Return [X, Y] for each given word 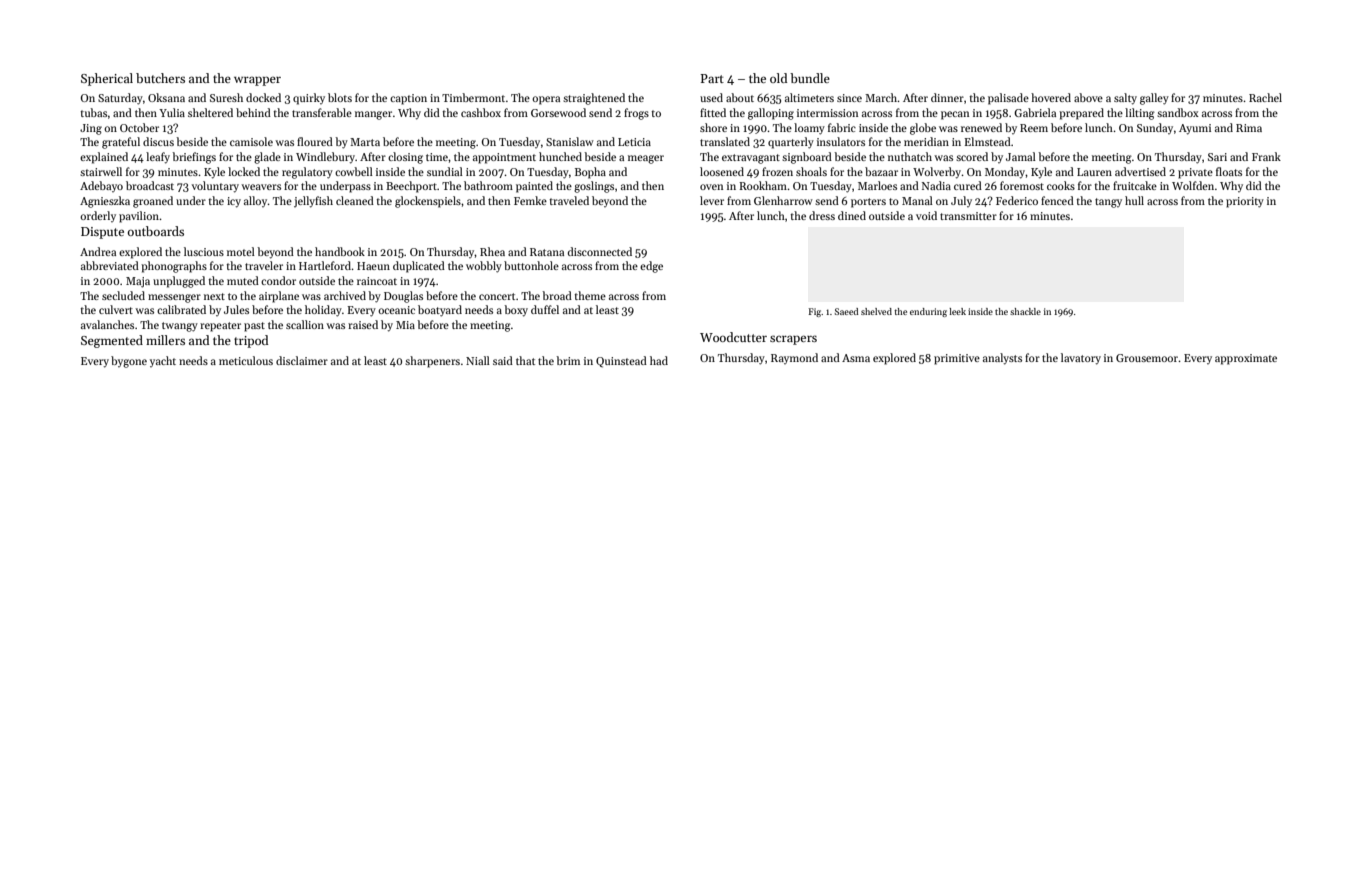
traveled [569, 200]
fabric [842, 127]
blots [340, 97]
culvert [116, 309]
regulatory [307, 173]
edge [651, 267]
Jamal [1021, 156]
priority [1245, 202]
